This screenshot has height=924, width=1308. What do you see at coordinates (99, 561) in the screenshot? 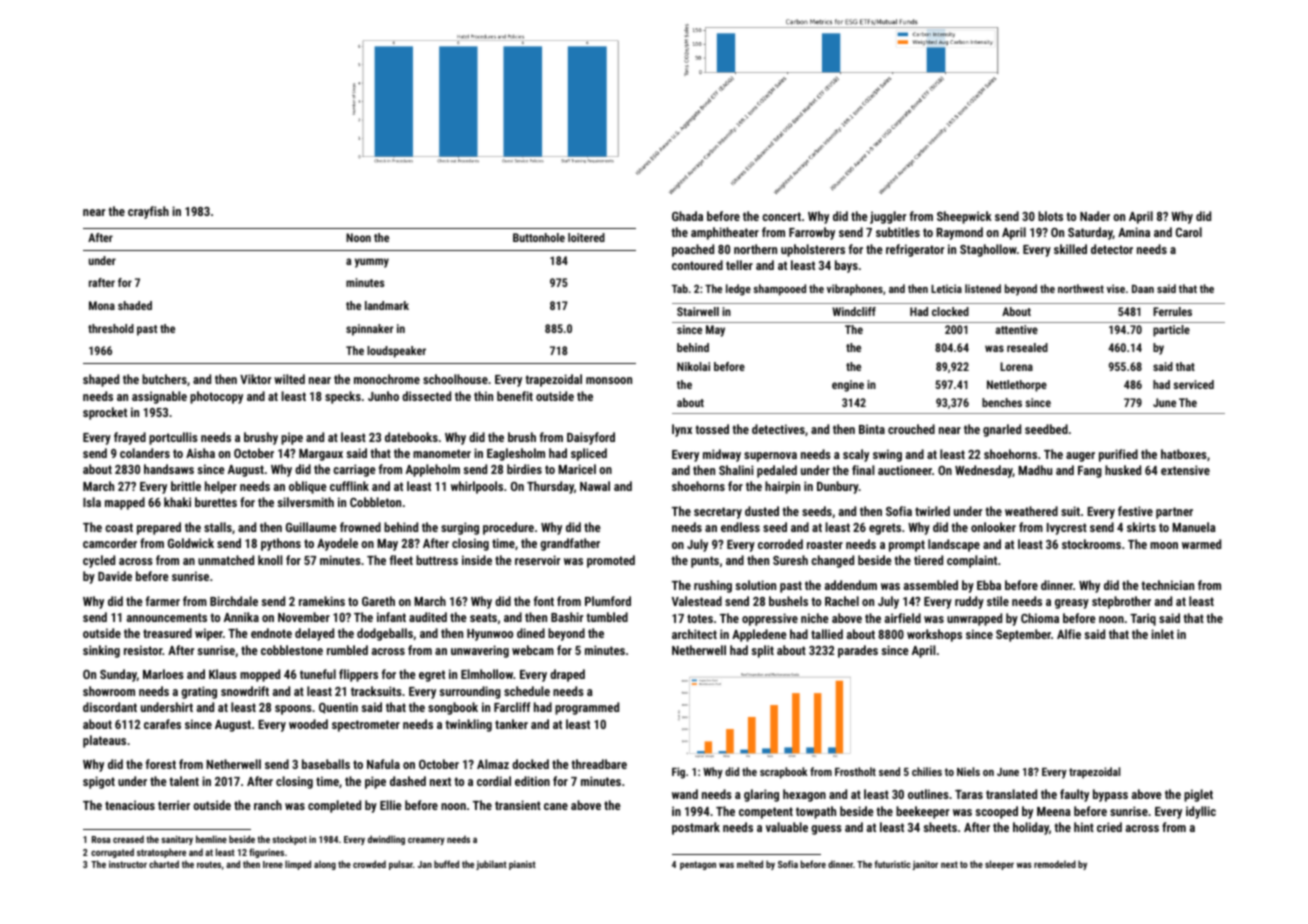
I see `cycled` at bounding box center [99, 561].
